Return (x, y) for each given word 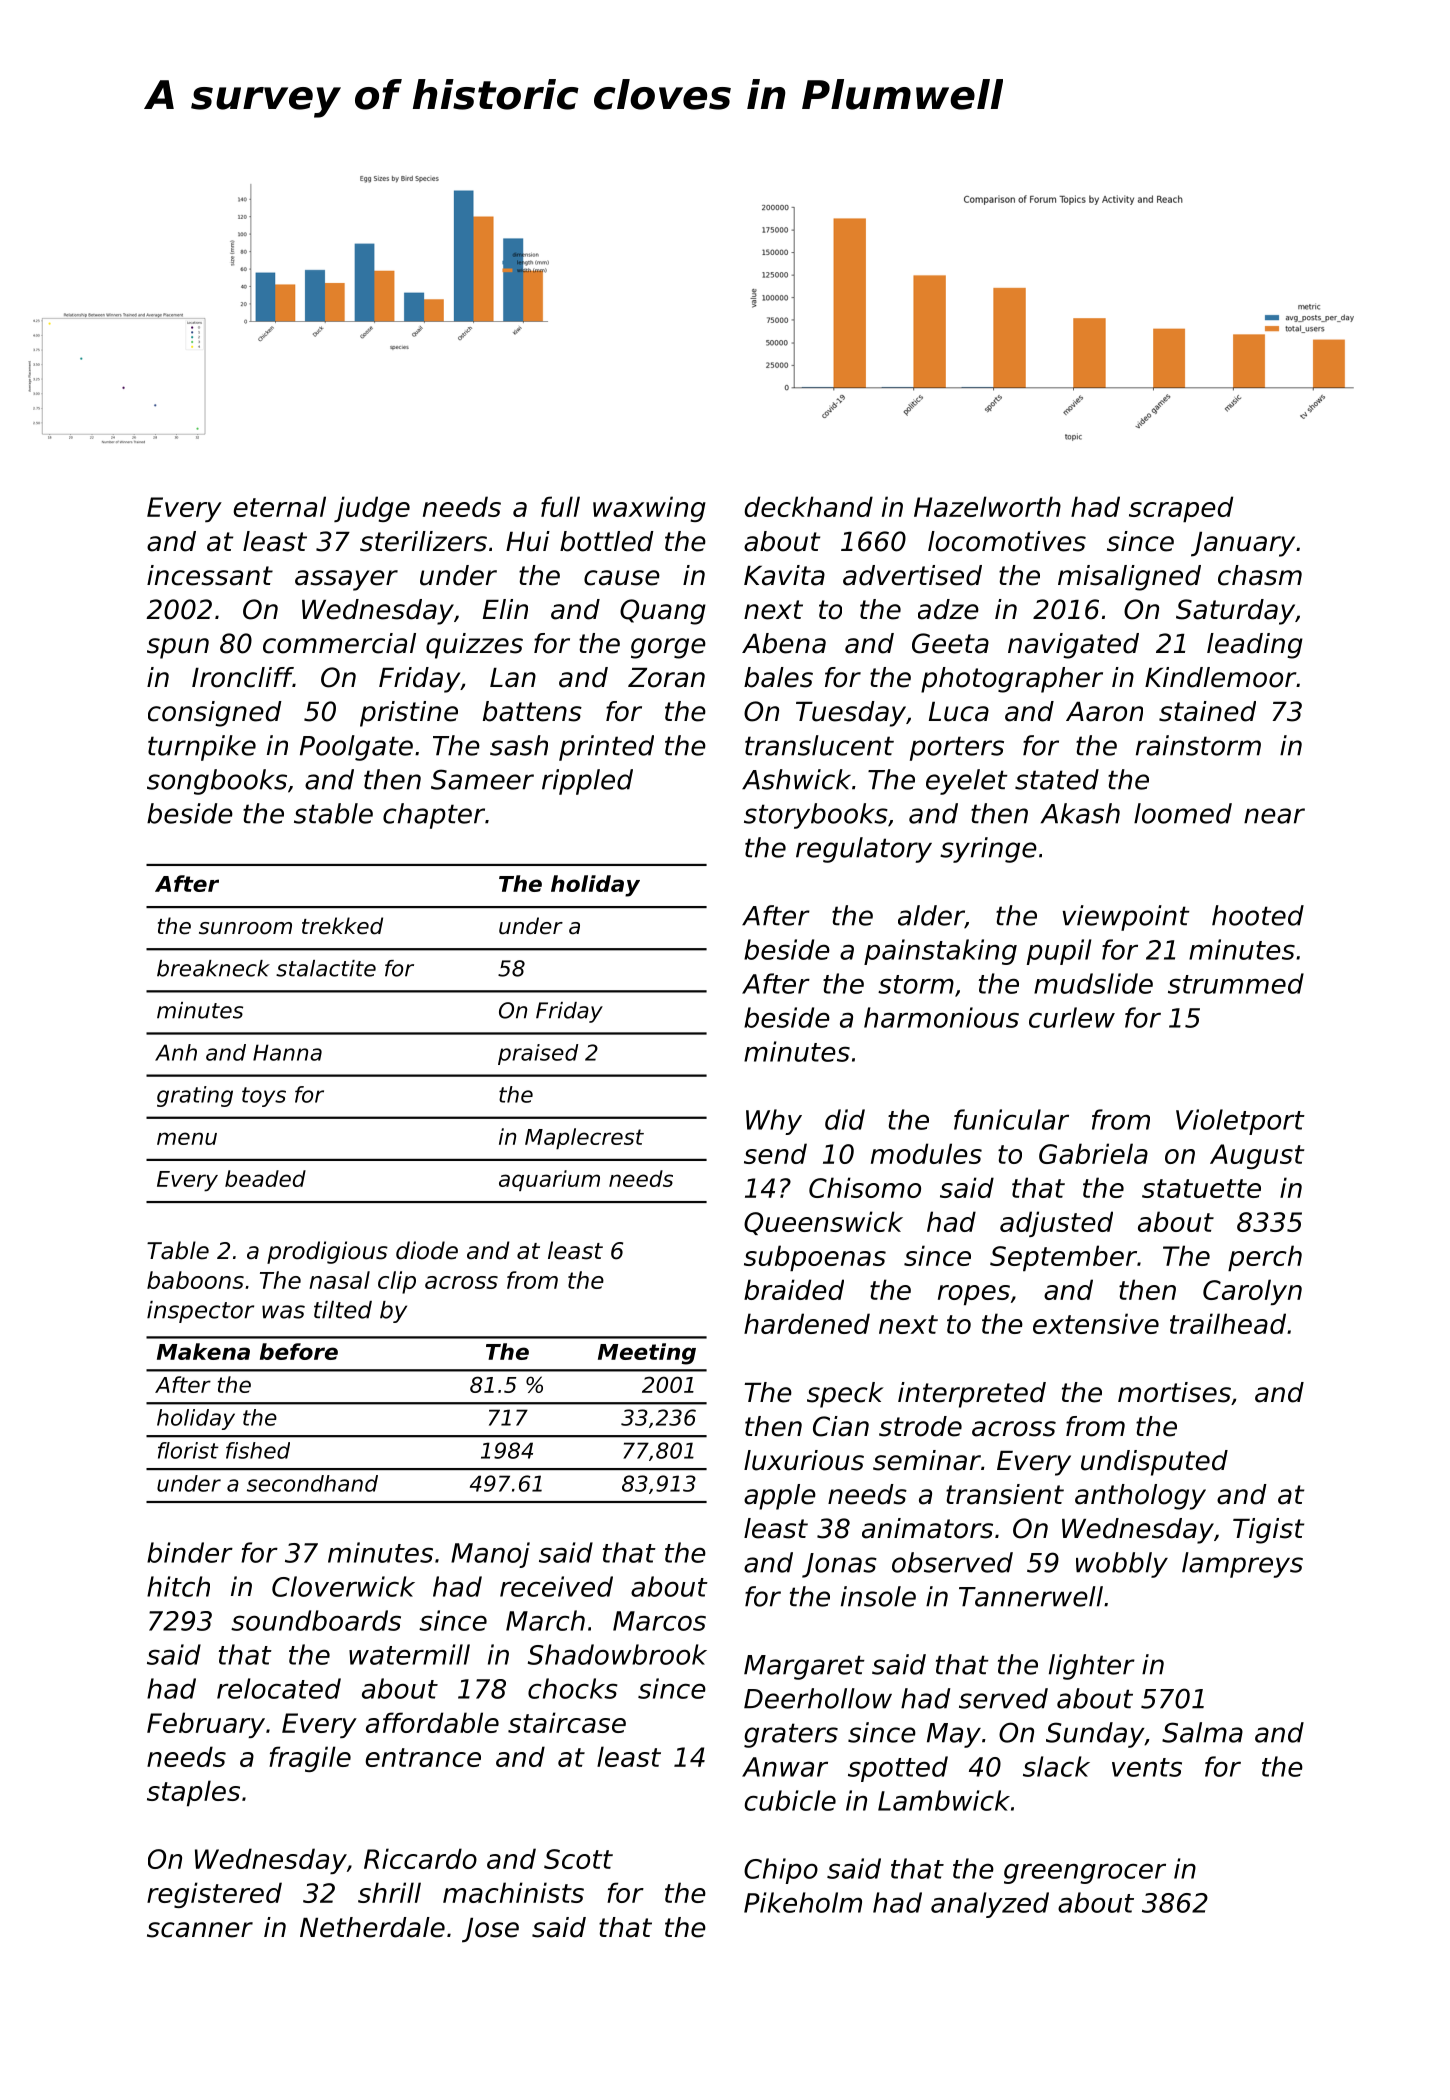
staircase (567, 1722)
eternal (279, 506)
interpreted (972, 1395)
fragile (310, 1759)
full (560, 506)
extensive (1096, 1323)
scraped (1181, 509)
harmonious (941, 1017)
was (283, 1312)
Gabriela (1093, 1153)
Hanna (287, 1052)
